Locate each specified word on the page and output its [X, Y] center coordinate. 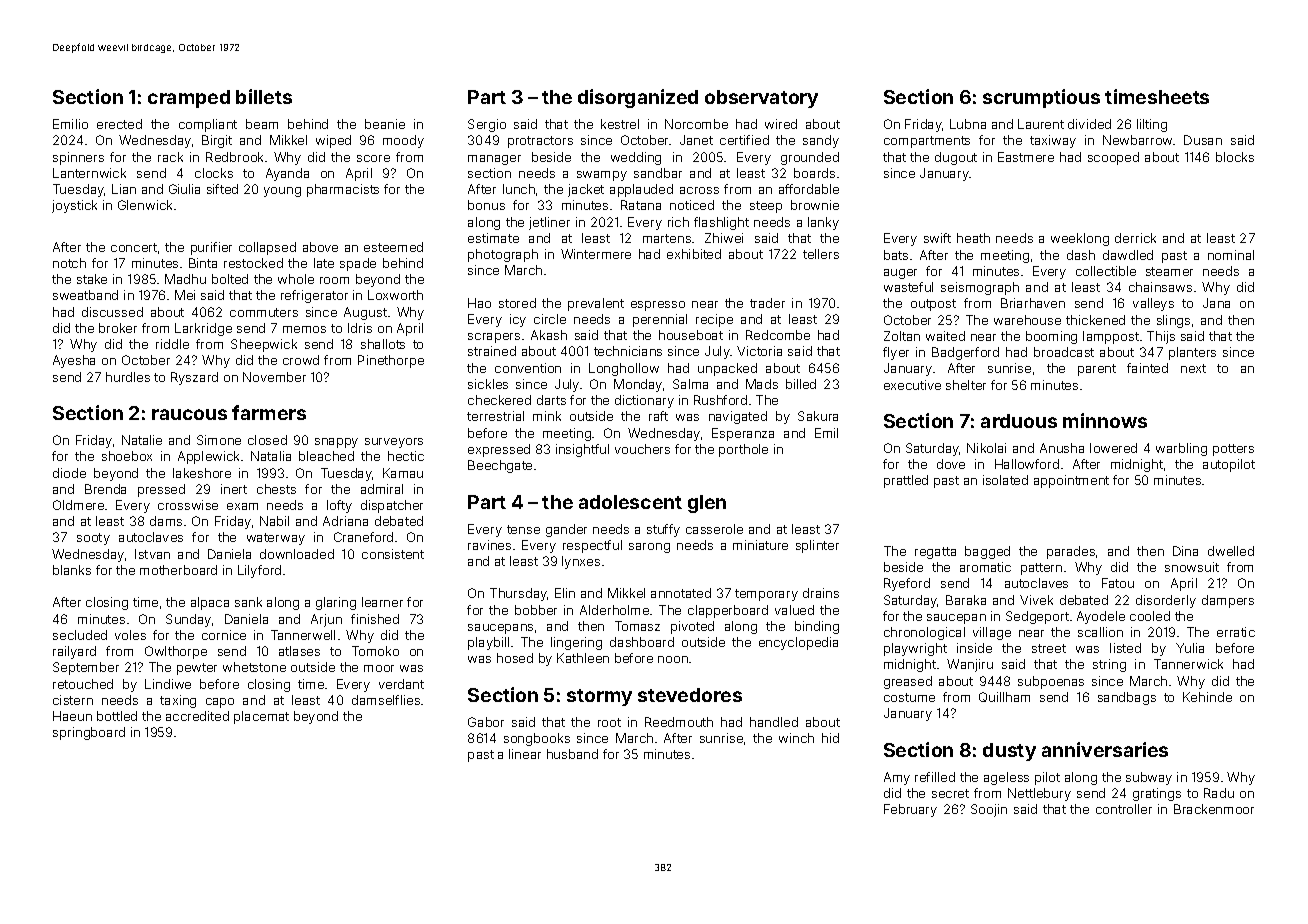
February [910, 810]
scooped [1113, 158]
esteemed [393, 247]
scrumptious [1041, 98]
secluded [80, 635]
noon [673, 659]
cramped [189, 99]
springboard [89, 733]
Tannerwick [1188, 664]
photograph [503, 255]
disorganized [638, 98]
